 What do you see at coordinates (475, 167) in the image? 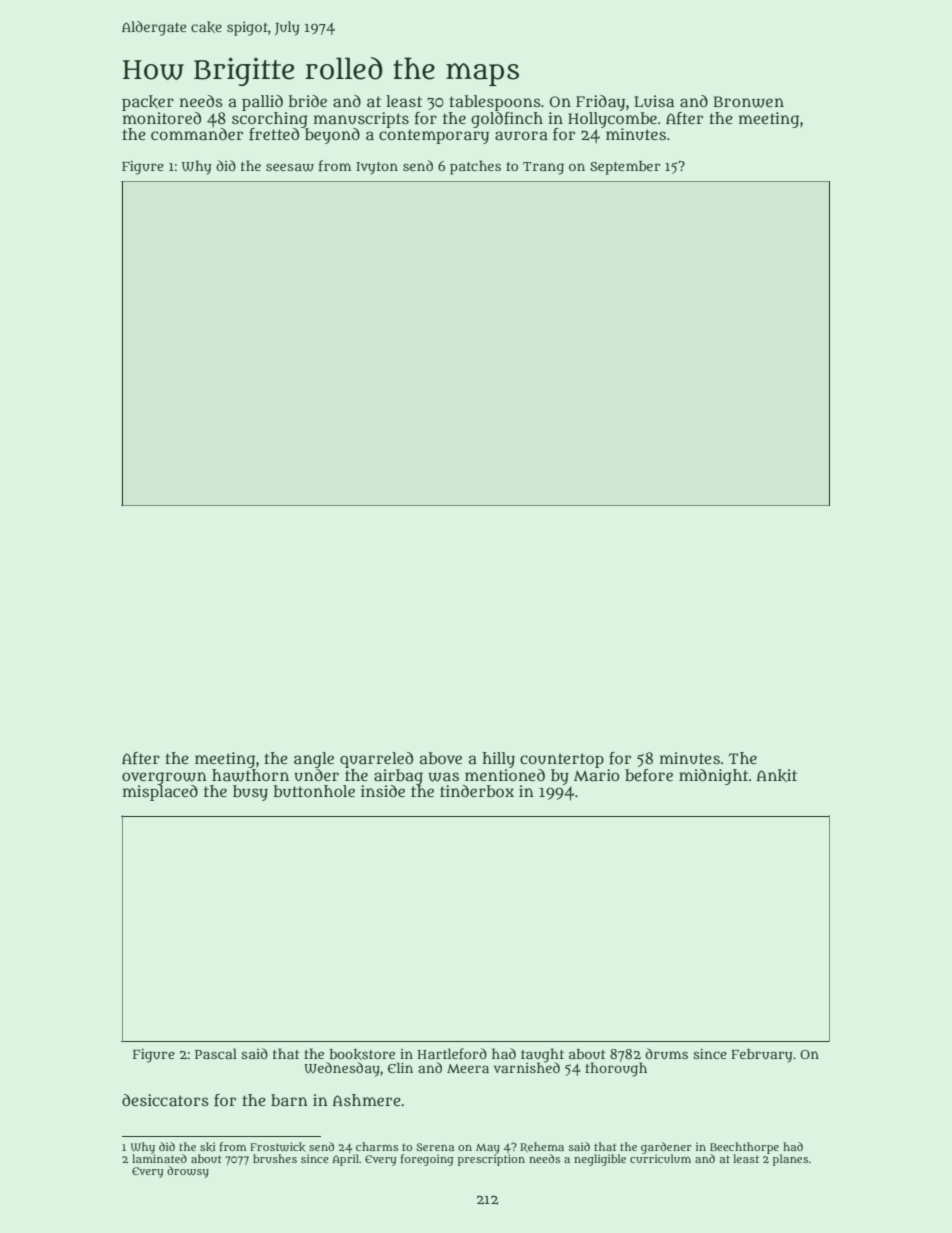
I see `patches` at bounding box center [475, 167].
